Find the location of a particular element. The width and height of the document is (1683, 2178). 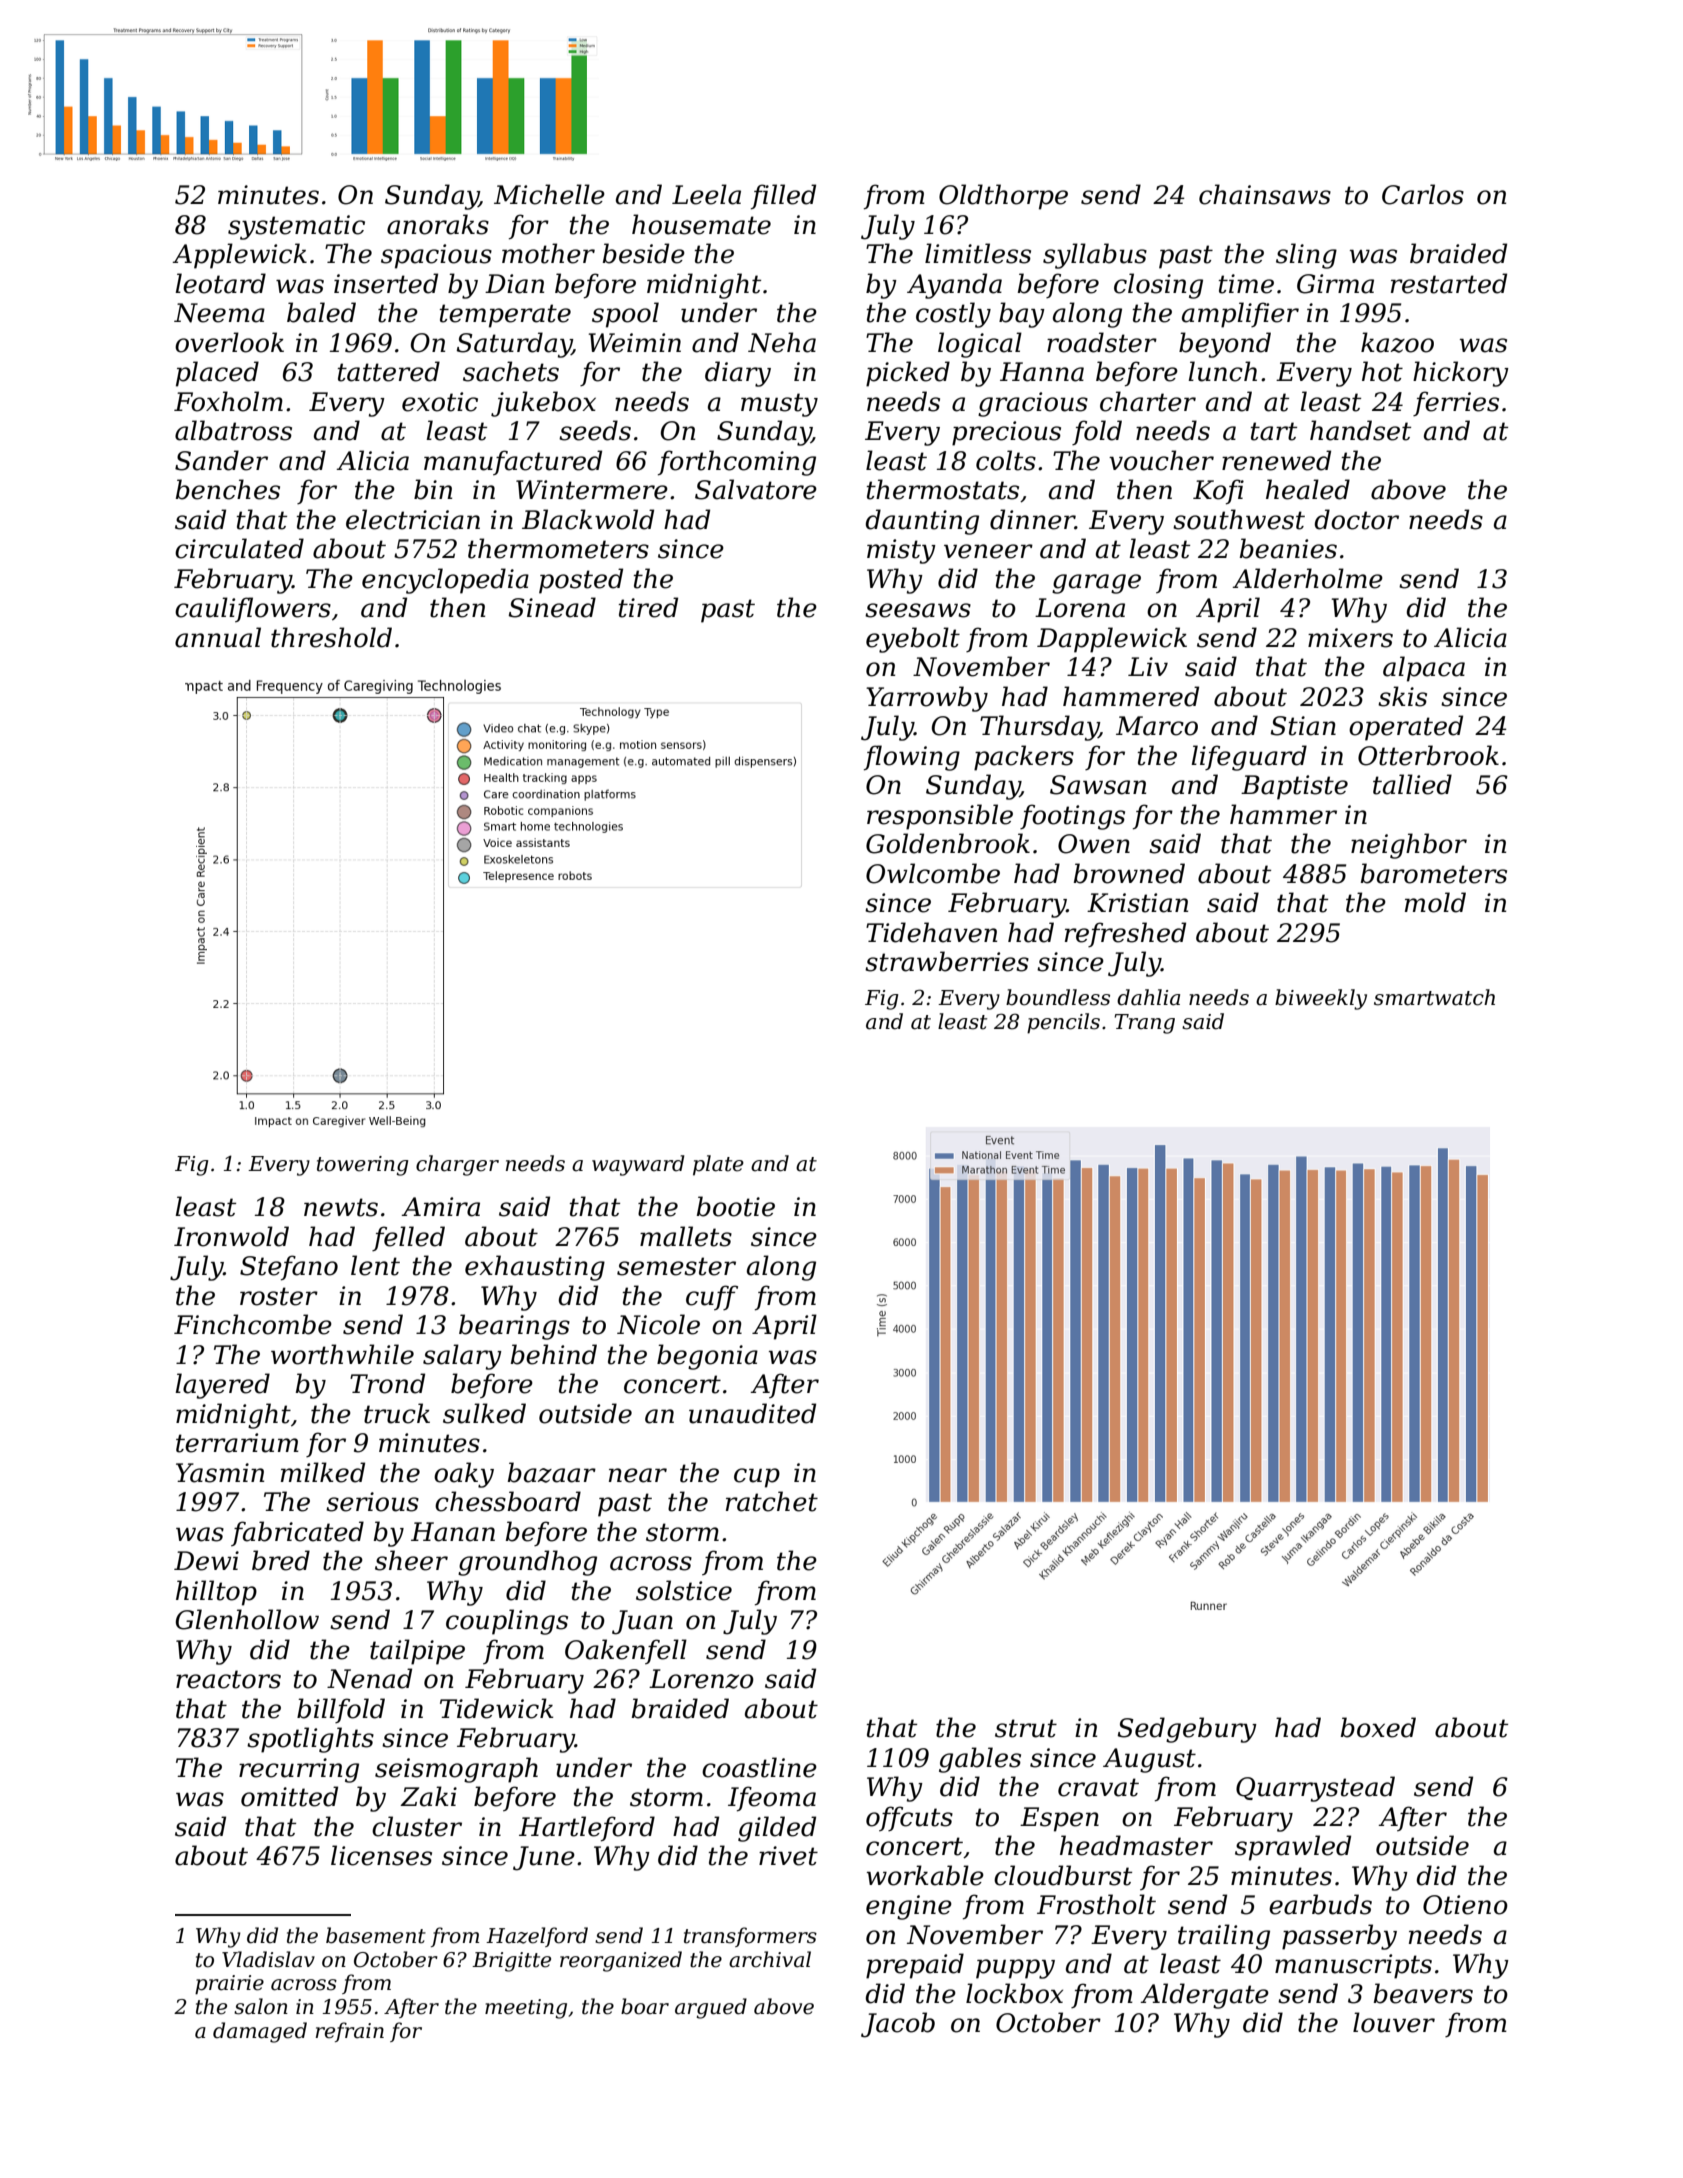

towering is located at coordinates (362, 1166).
